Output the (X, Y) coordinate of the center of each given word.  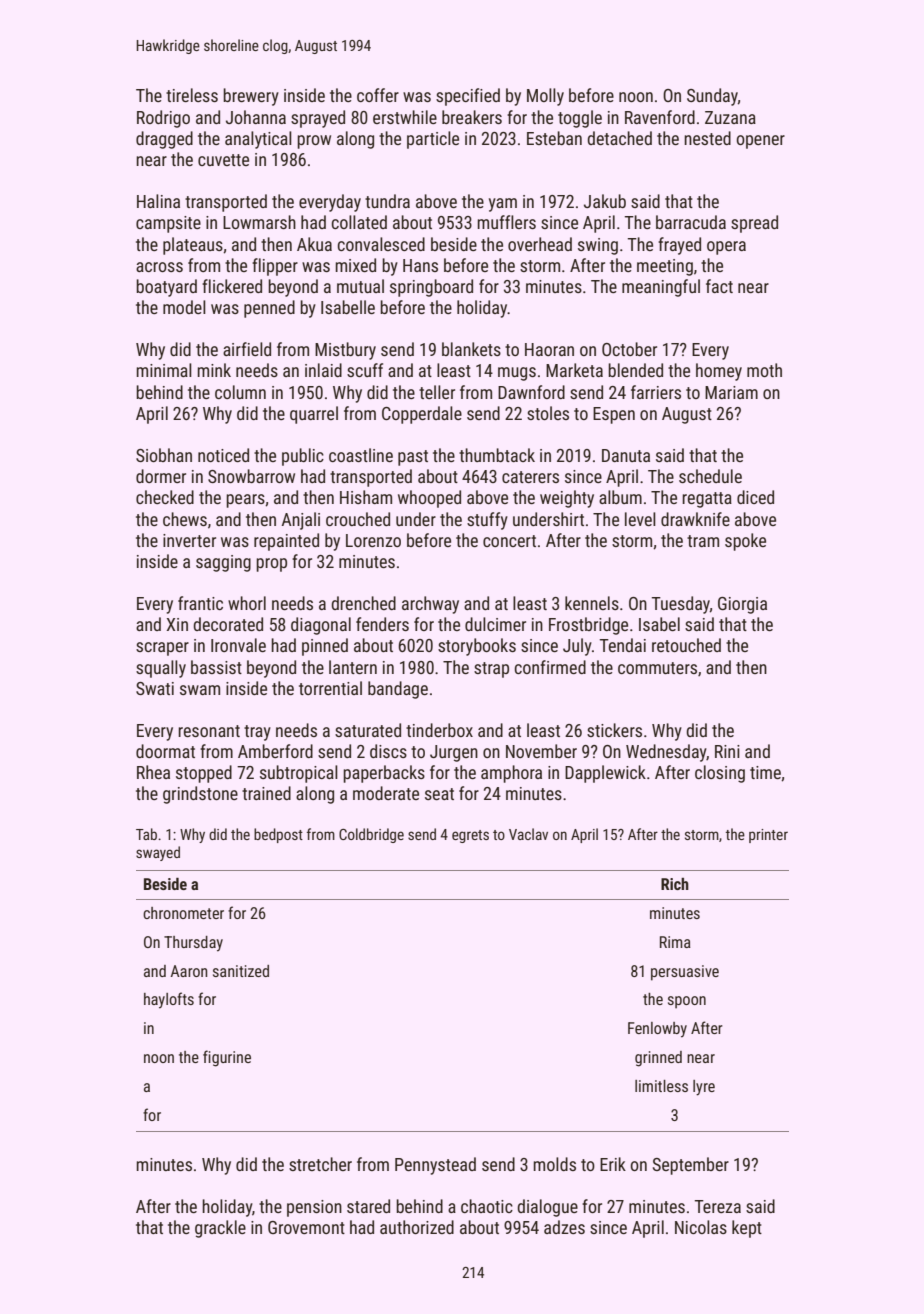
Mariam (731, 392)
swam (200, 690)
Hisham (366, 497)
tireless (192, 95)
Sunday (712, 97)
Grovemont (306, 1227)
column (240, 392)
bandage (398, 690)
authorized (417, 1227)
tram (703, 541)
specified (468, 97)
